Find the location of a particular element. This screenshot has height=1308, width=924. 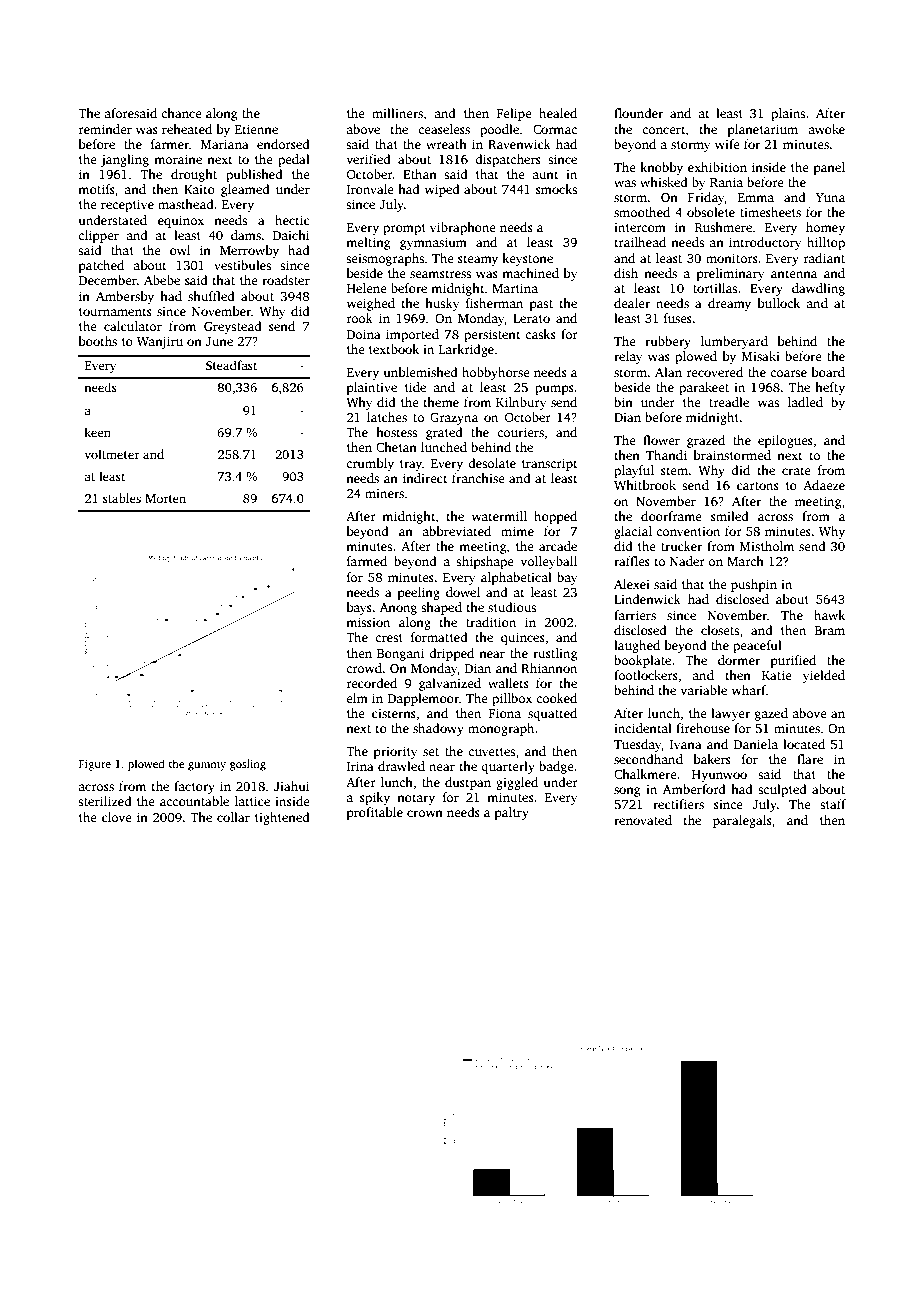

plains is located at coordinates (788, 114).
